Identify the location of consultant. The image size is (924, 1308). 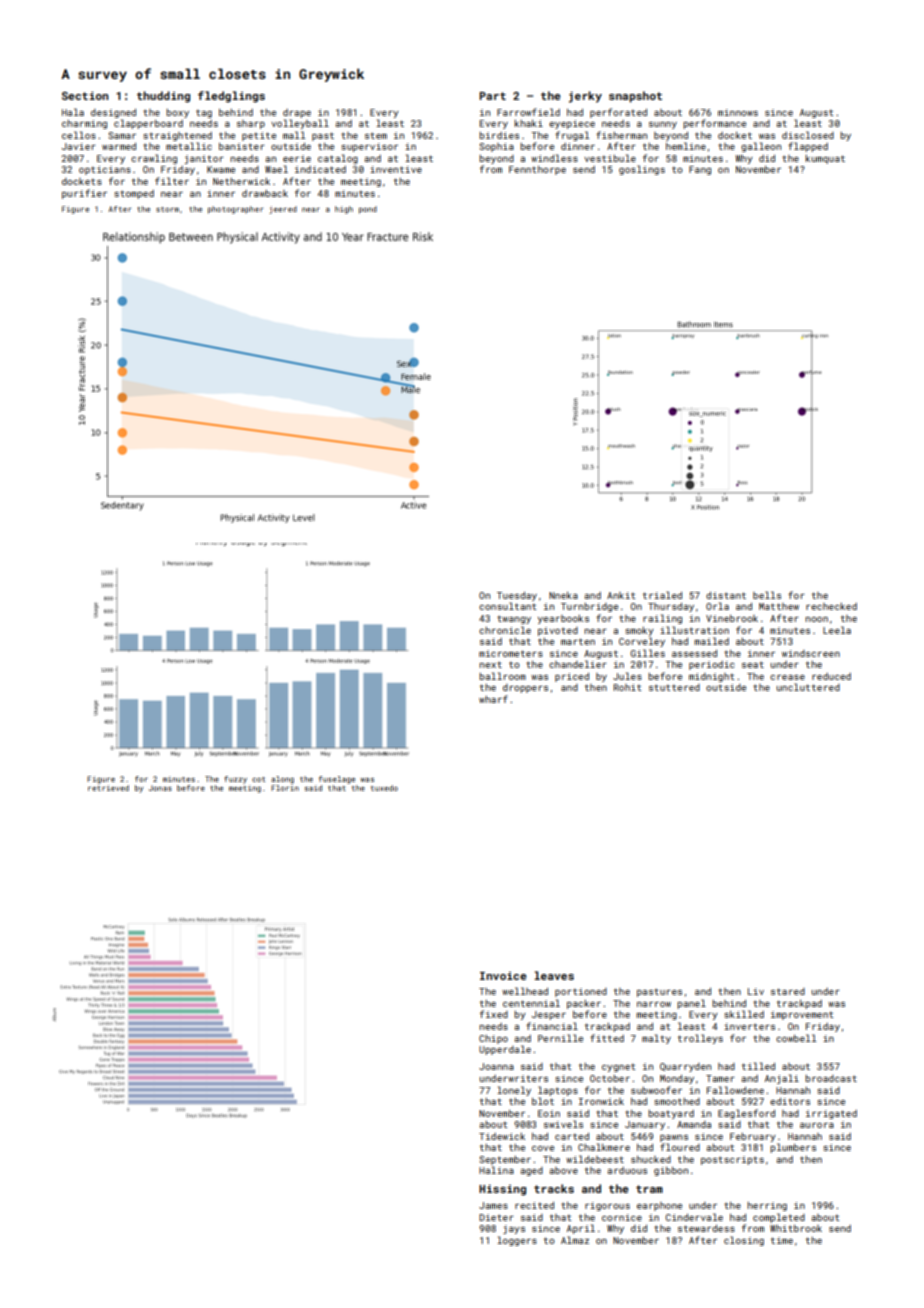
(508, 606).
